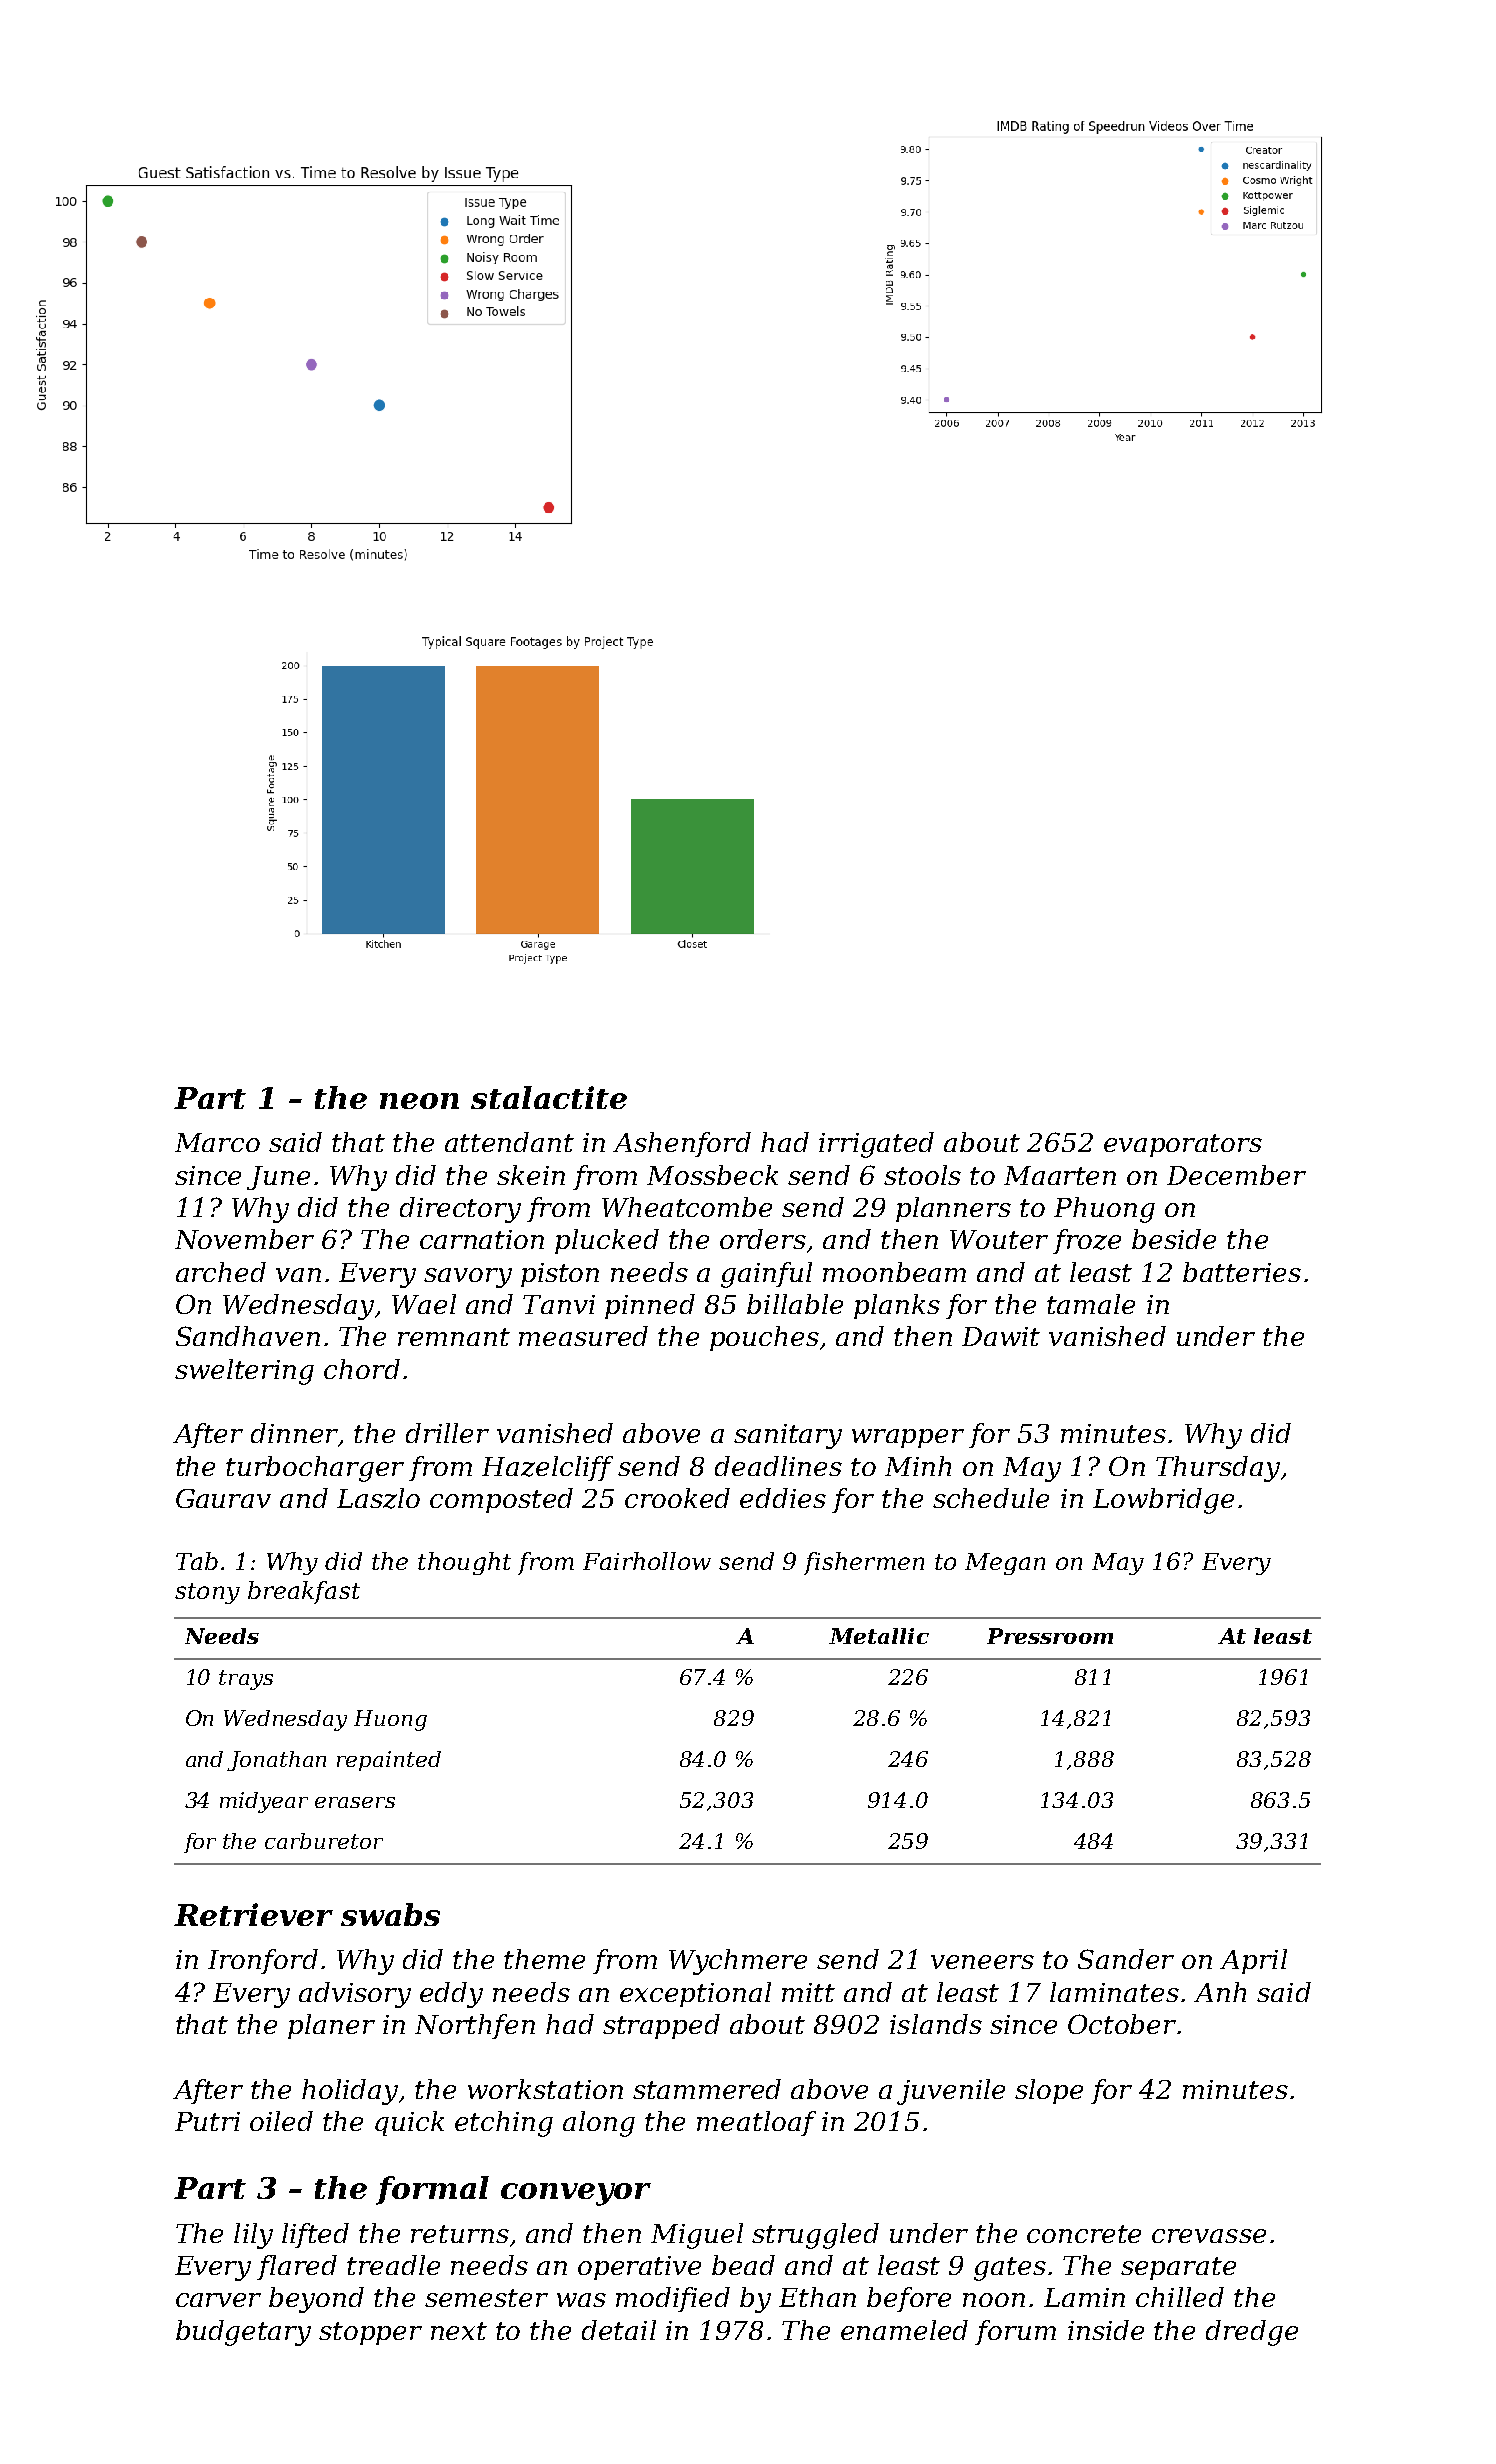 The width and height of the document is (1496, 2464). What do you see at coordinates (647, 1561) in the document?
I see `Fairhollow` at bounding box center [647, 1561].
